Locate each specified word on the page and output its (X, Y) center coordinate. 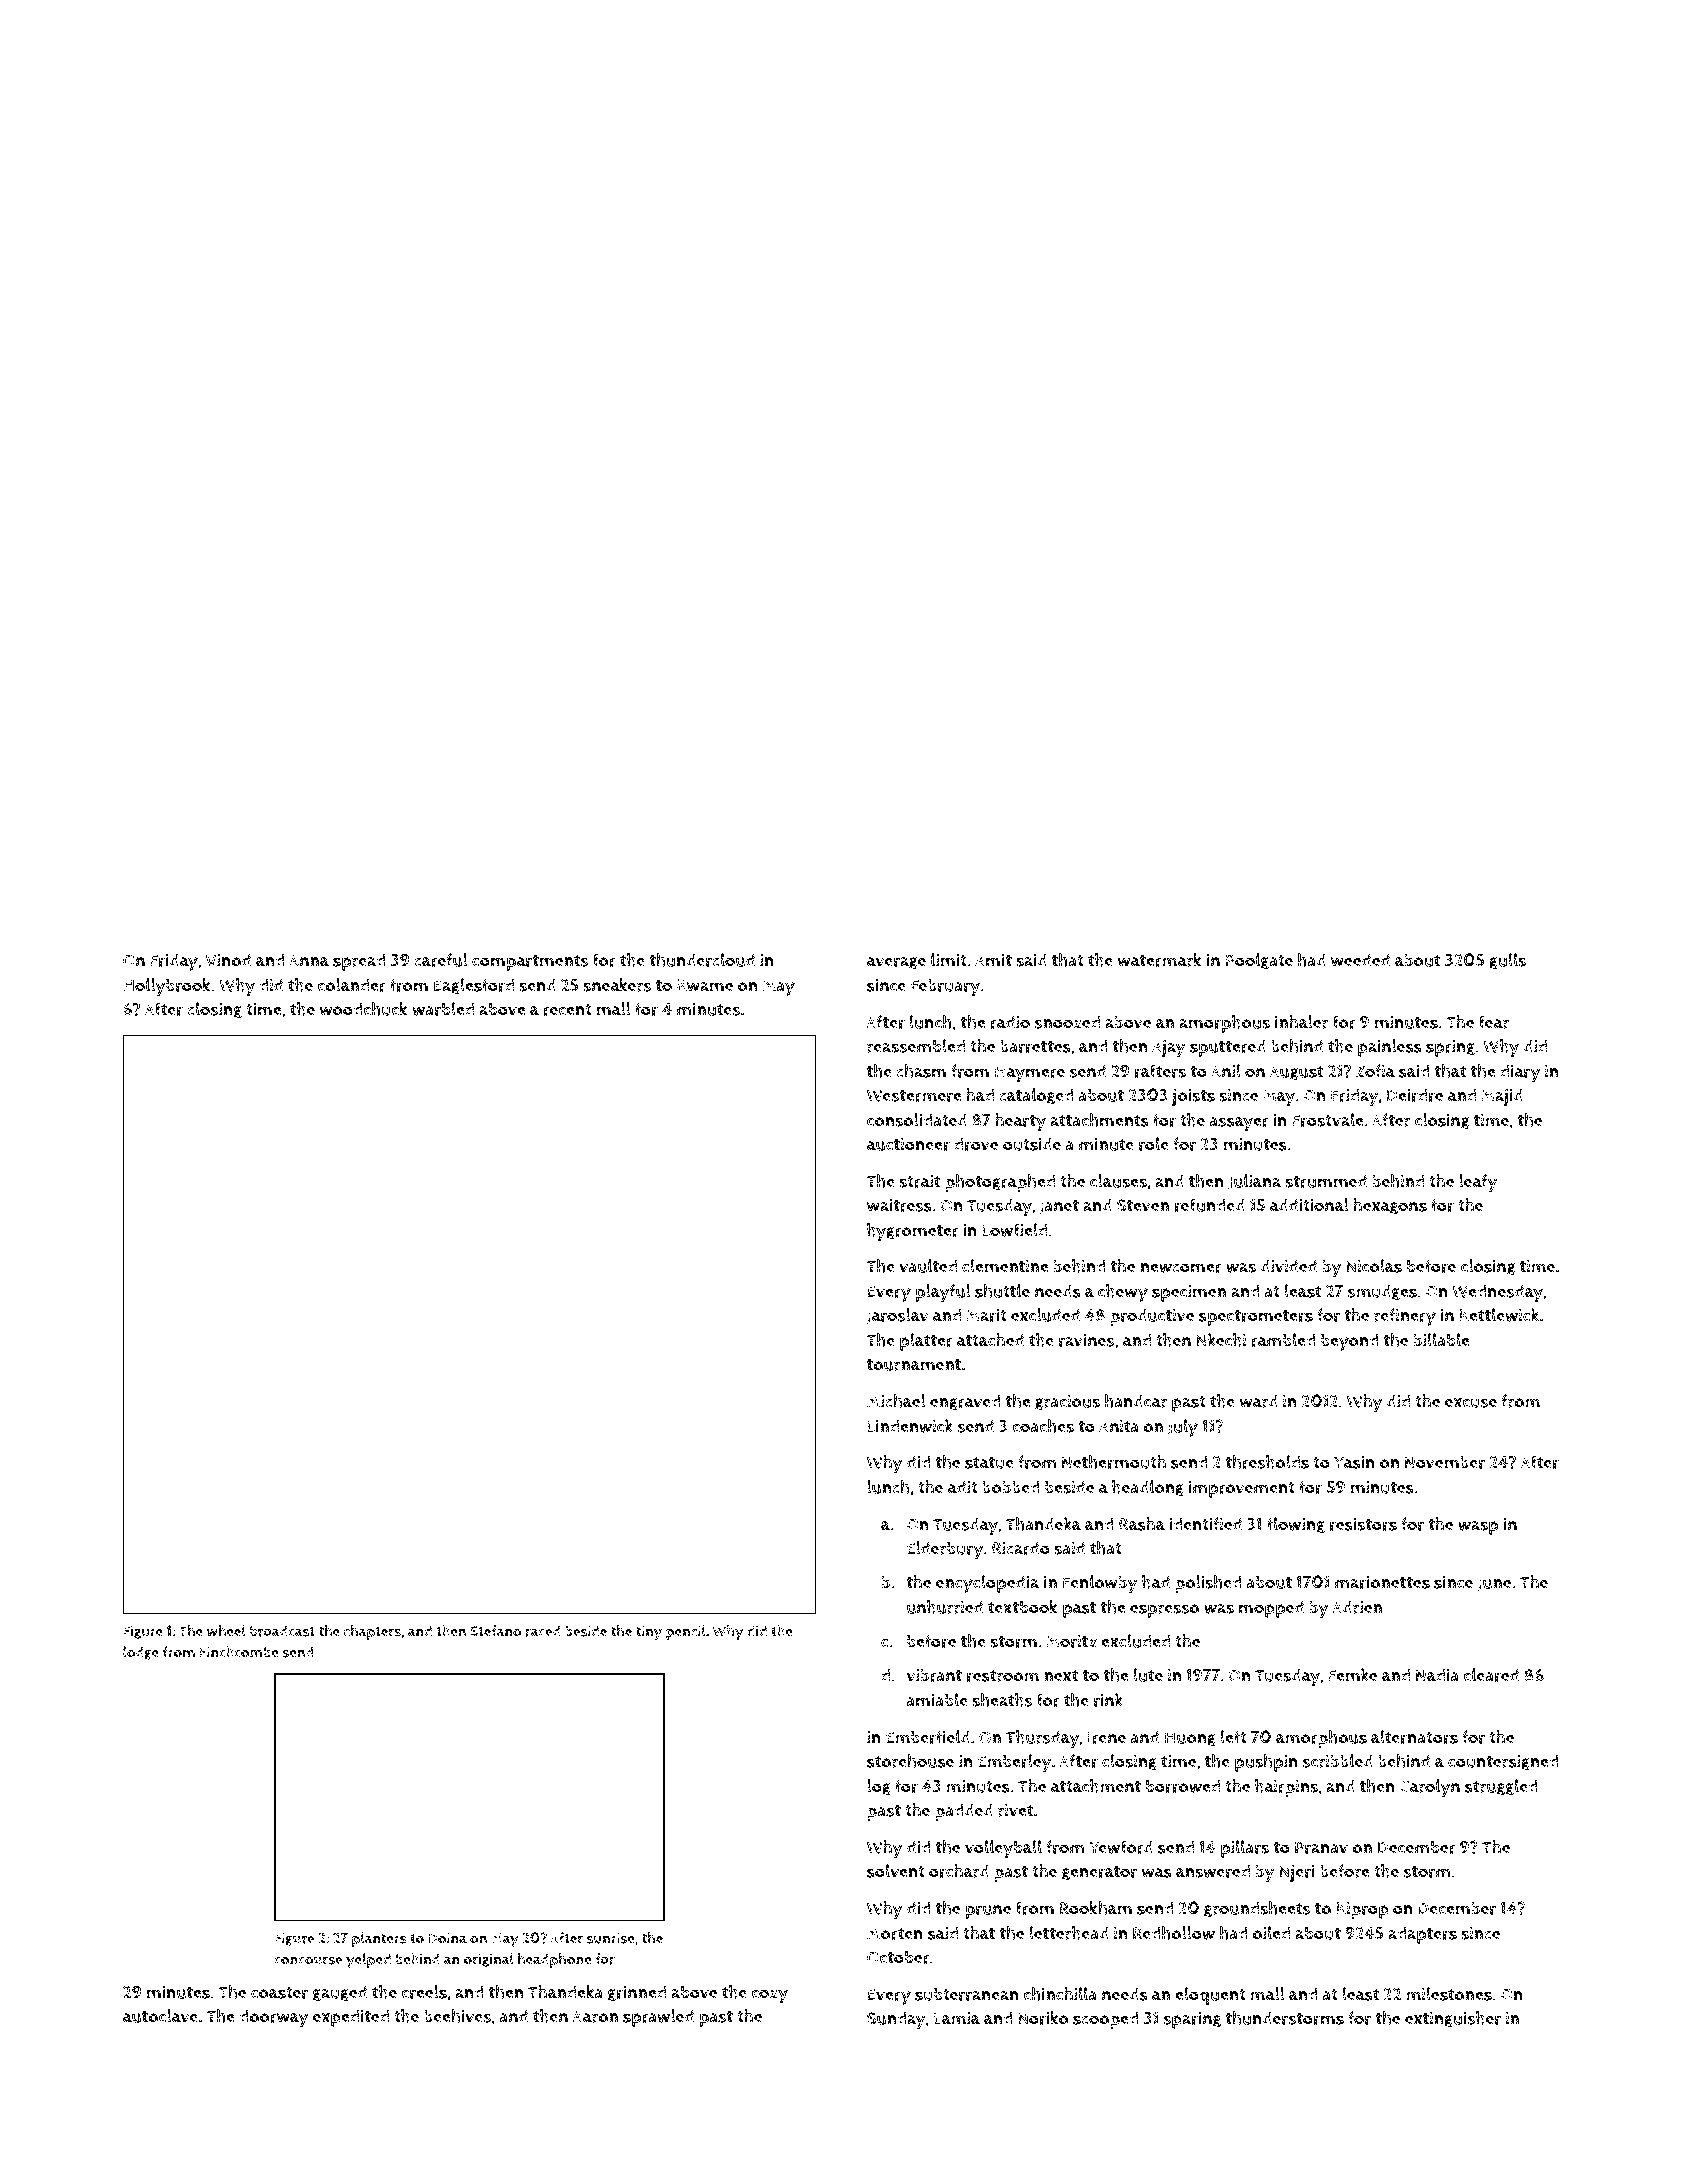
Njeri (1297, 1873)
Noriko (1043, 2018)
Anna (309, 960)
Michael (896, 1401)
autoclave (160, 2016)
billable (1441, 1340)
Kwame (705, 985)
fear (1494, 1022)
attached (990, 1340)
